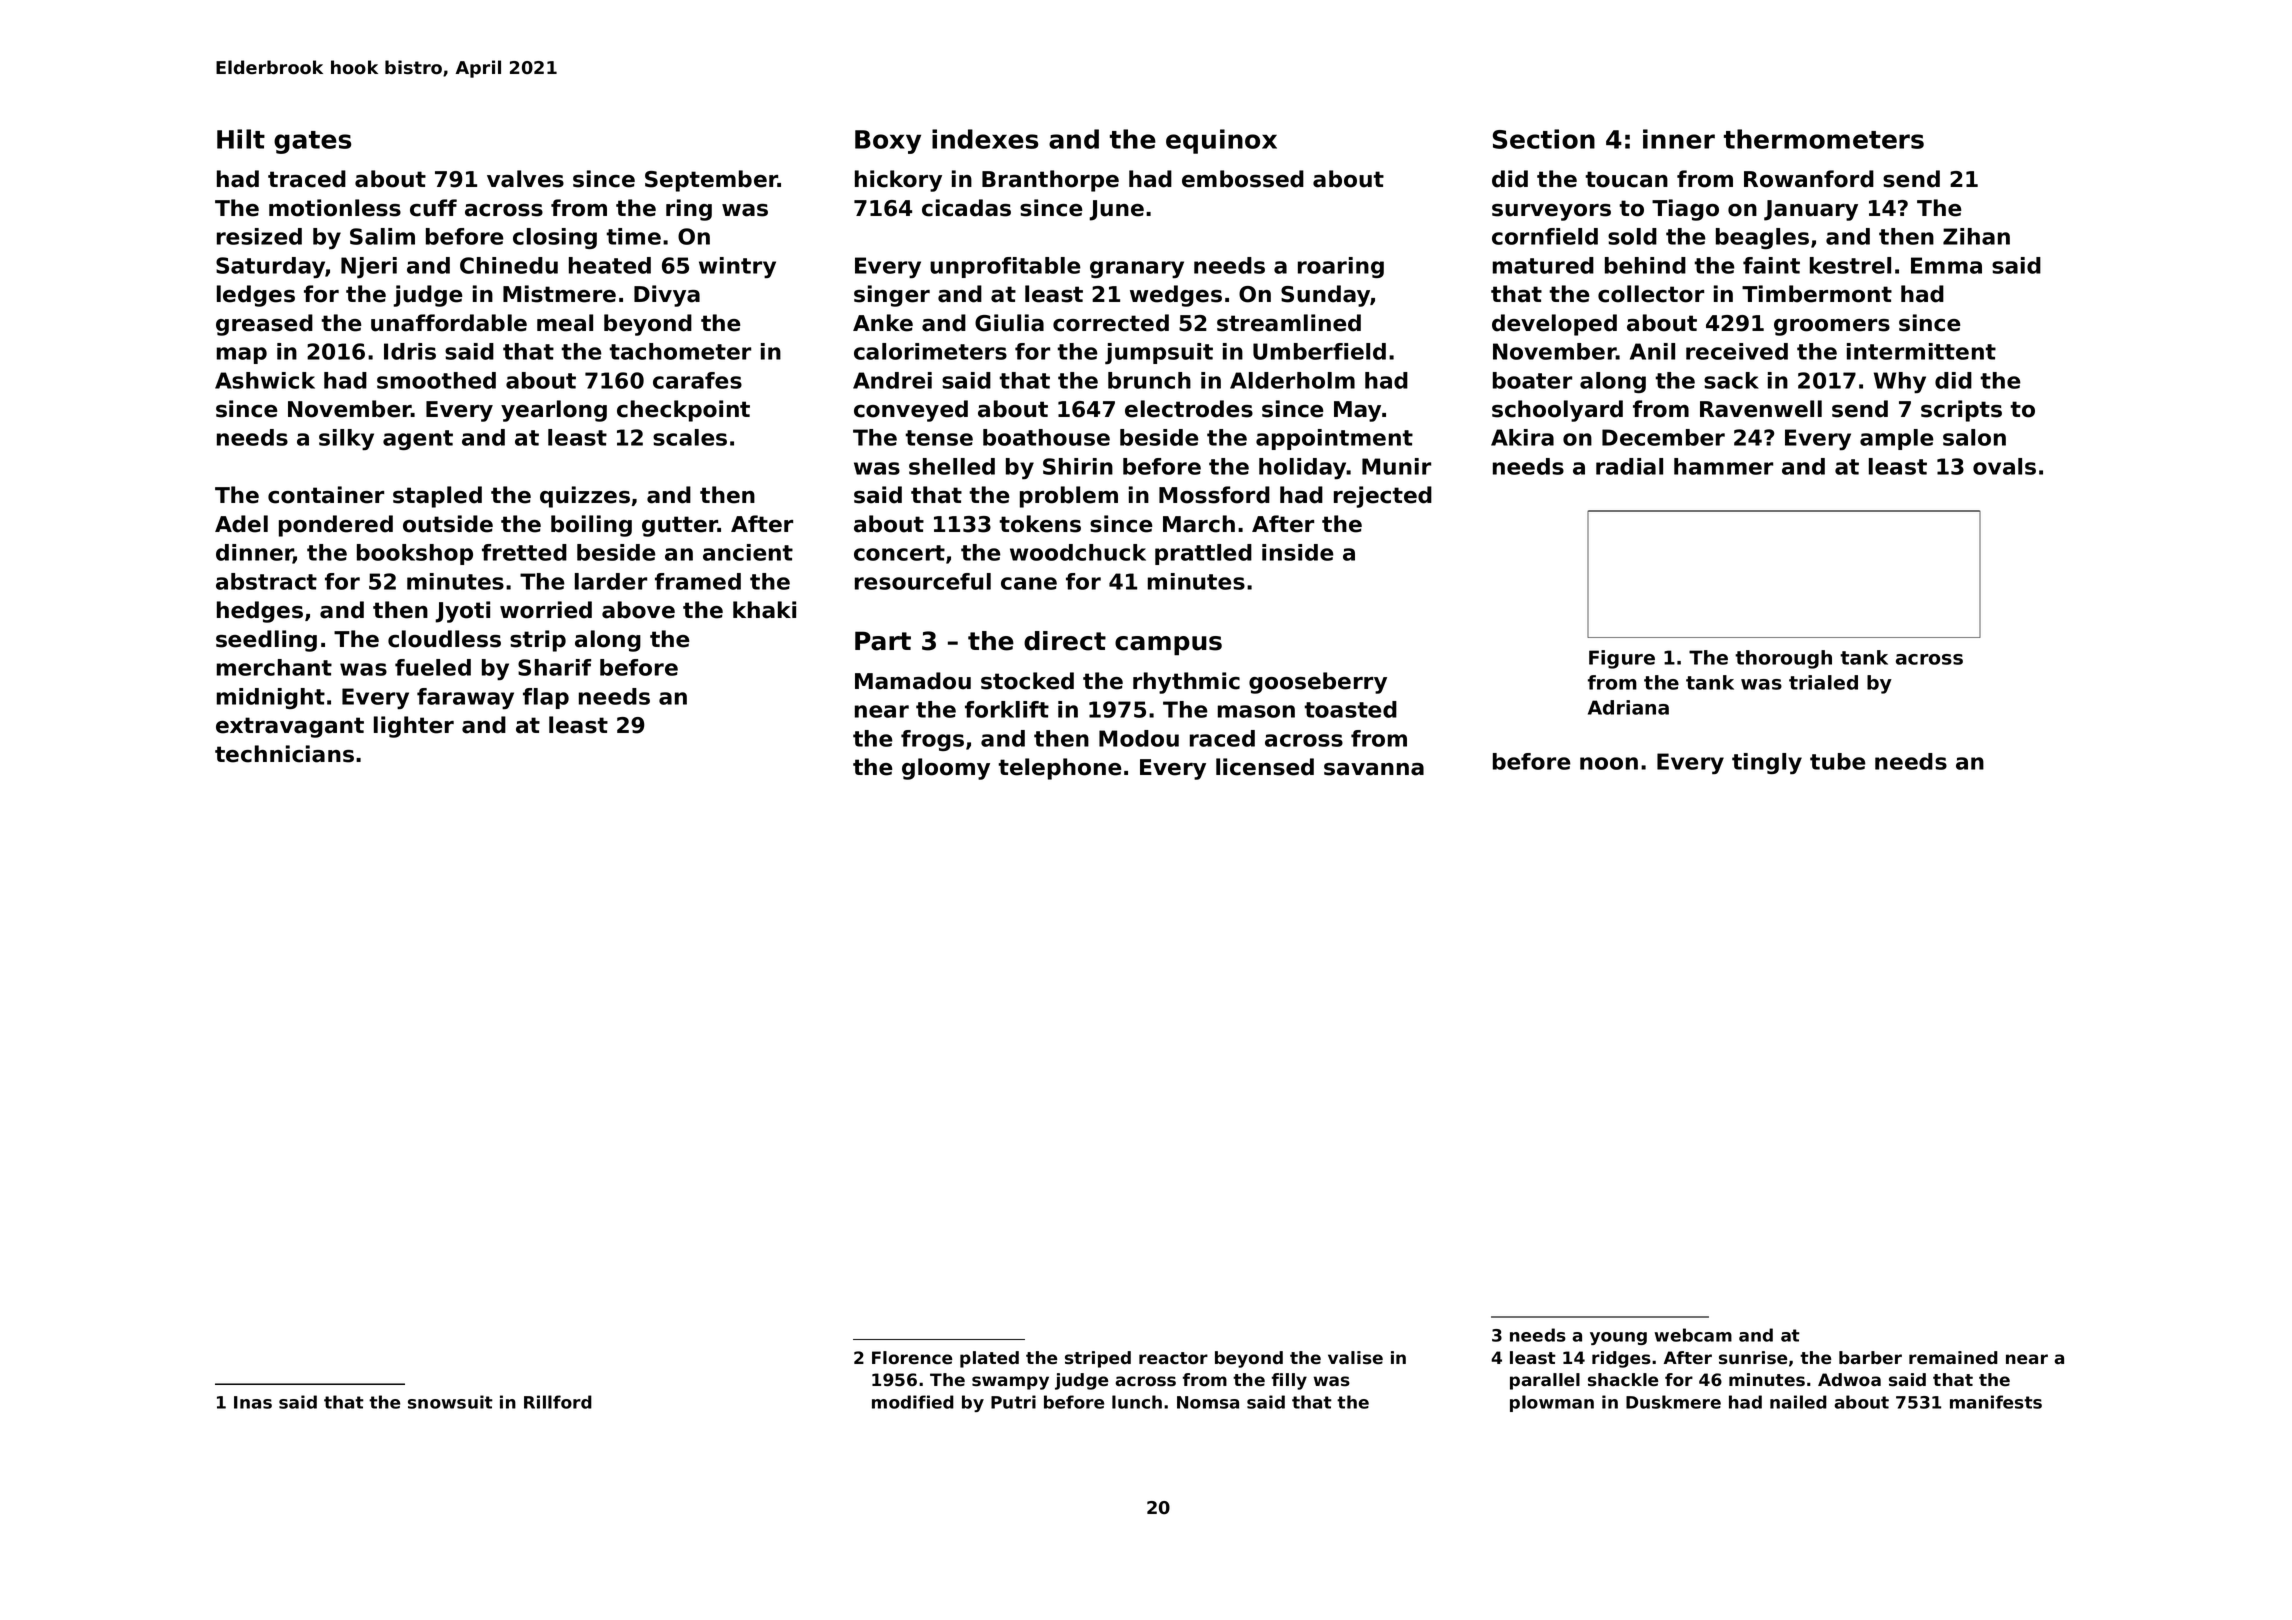 The width and height of the document is (2292, 1620). What do you see at coordinates (284, 754) in the document?
I see `technicians` at bounding box center [284, 754].
